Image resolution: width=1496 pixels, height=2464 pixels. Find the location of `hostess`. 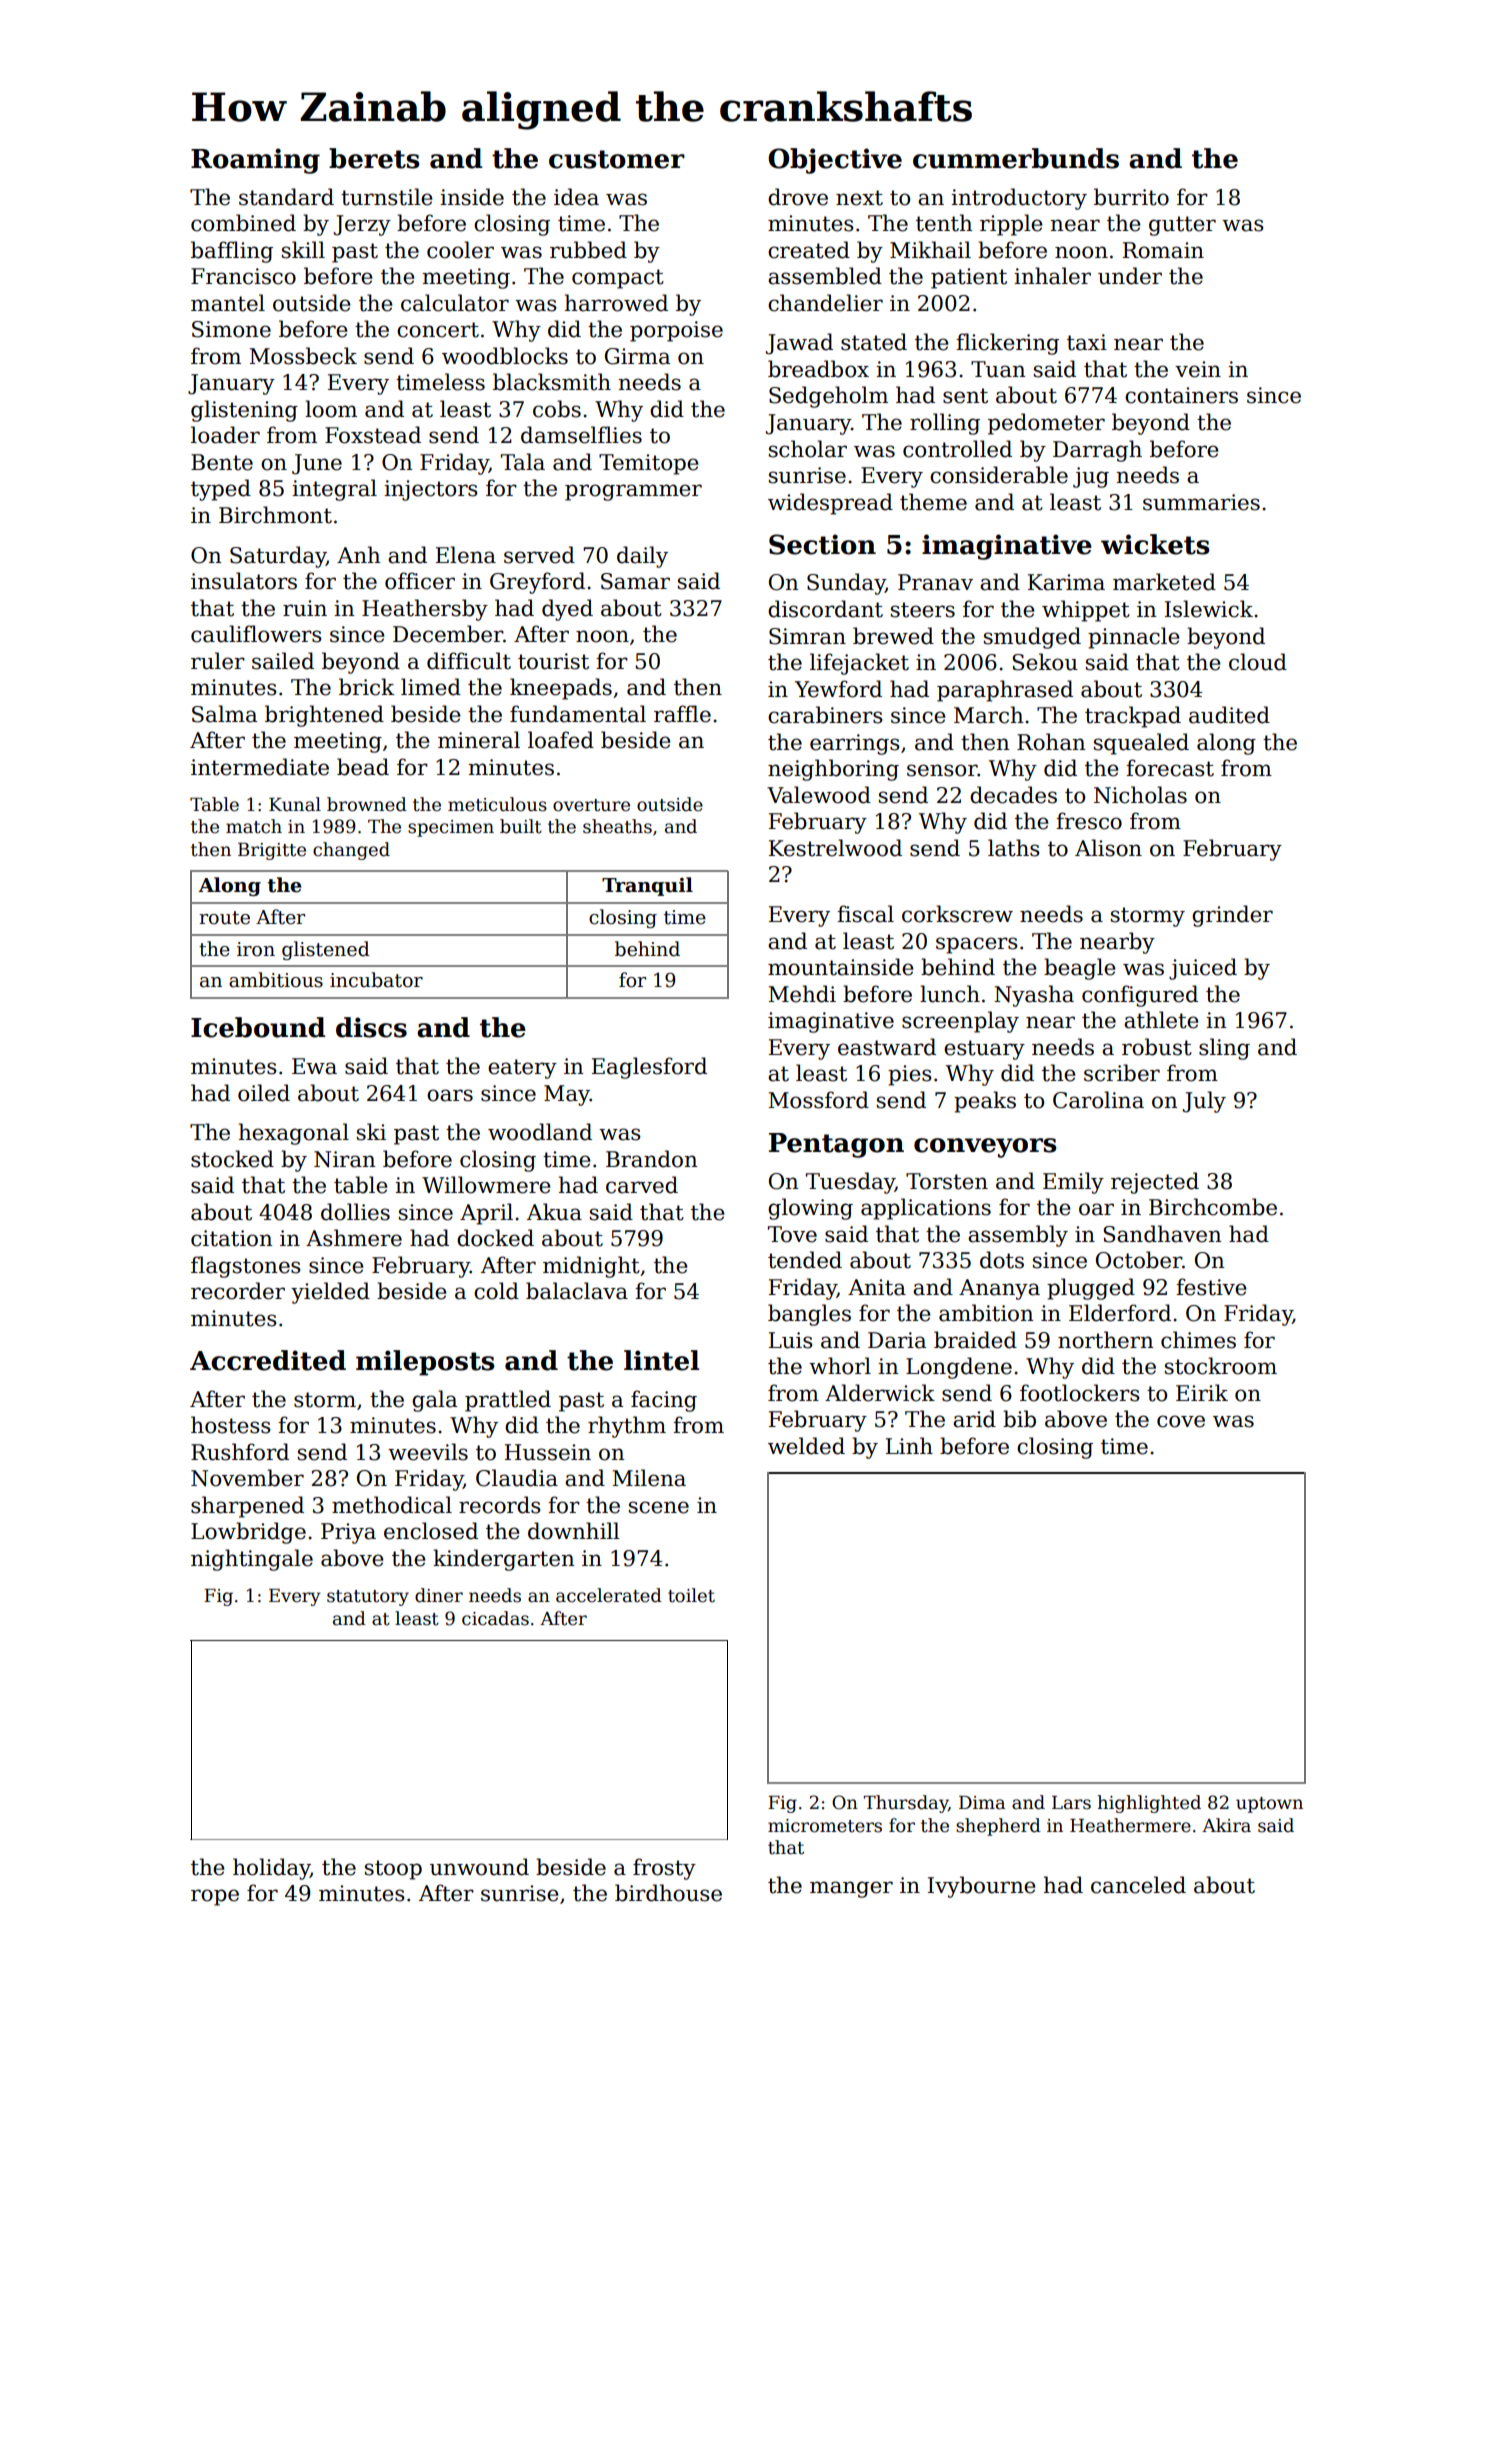

hostess is located at coordinates (230, 1425).
